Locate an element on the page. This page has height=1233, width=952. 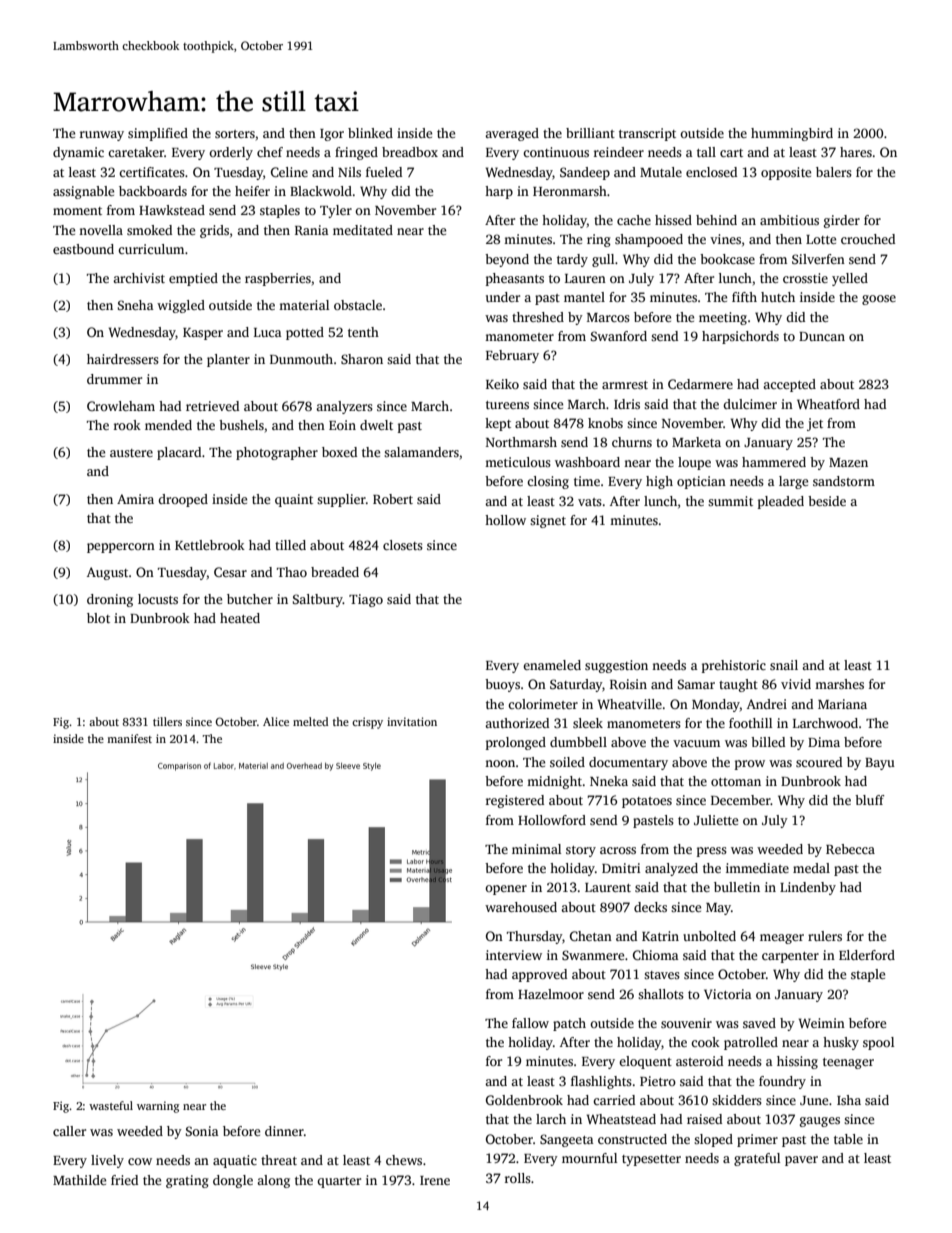
beside is located at coordinates (827, 501).
